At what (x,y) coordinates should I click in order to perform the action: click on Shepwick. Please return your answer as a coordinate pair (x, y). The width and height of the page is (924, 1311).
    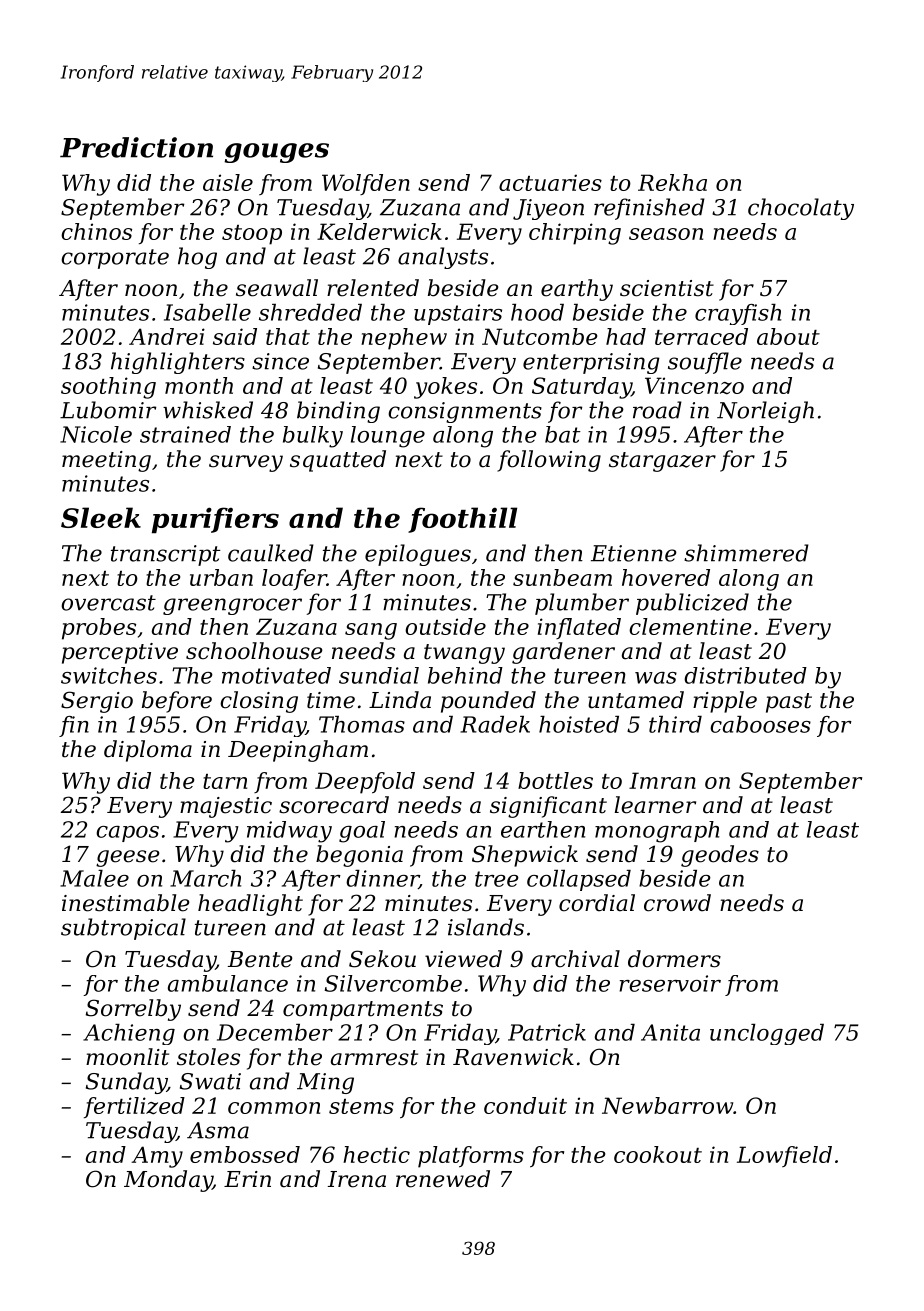
    Looking at the image, I should click on (525, 856).
